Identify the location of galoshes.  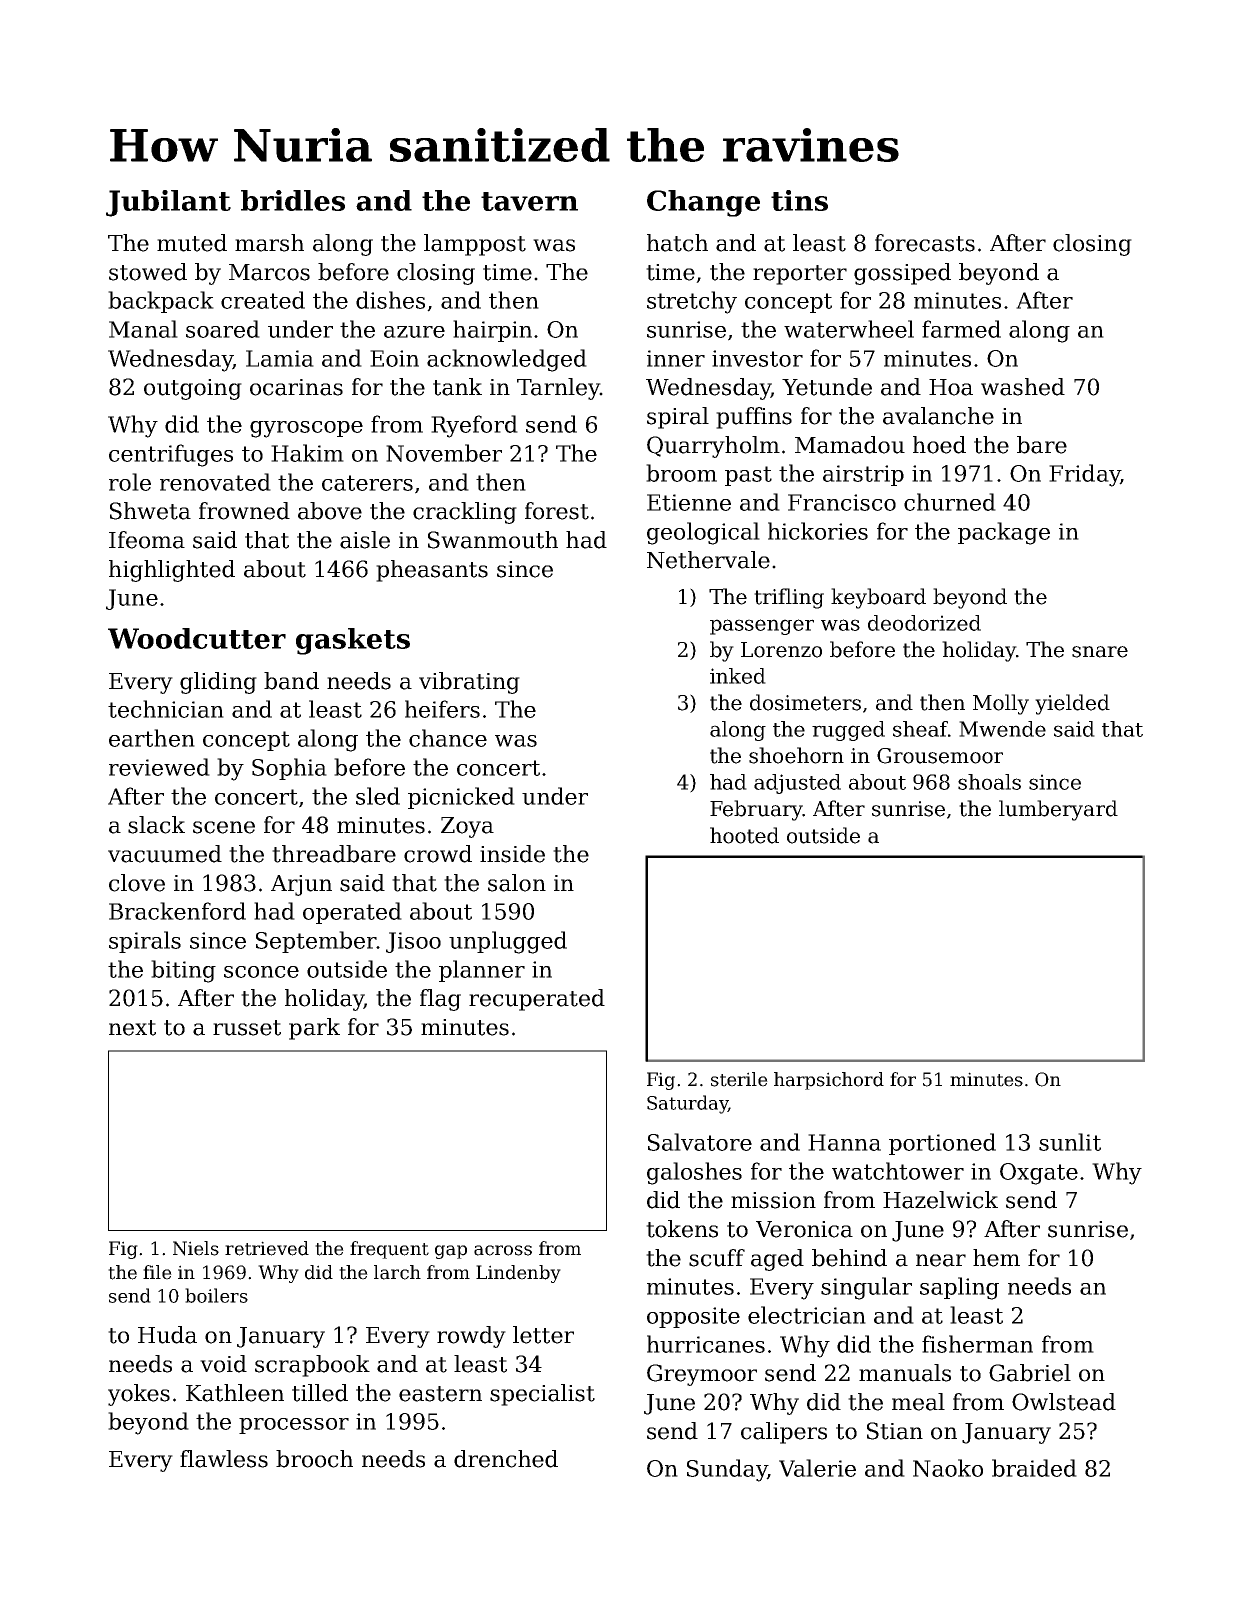
(694, 1173).
